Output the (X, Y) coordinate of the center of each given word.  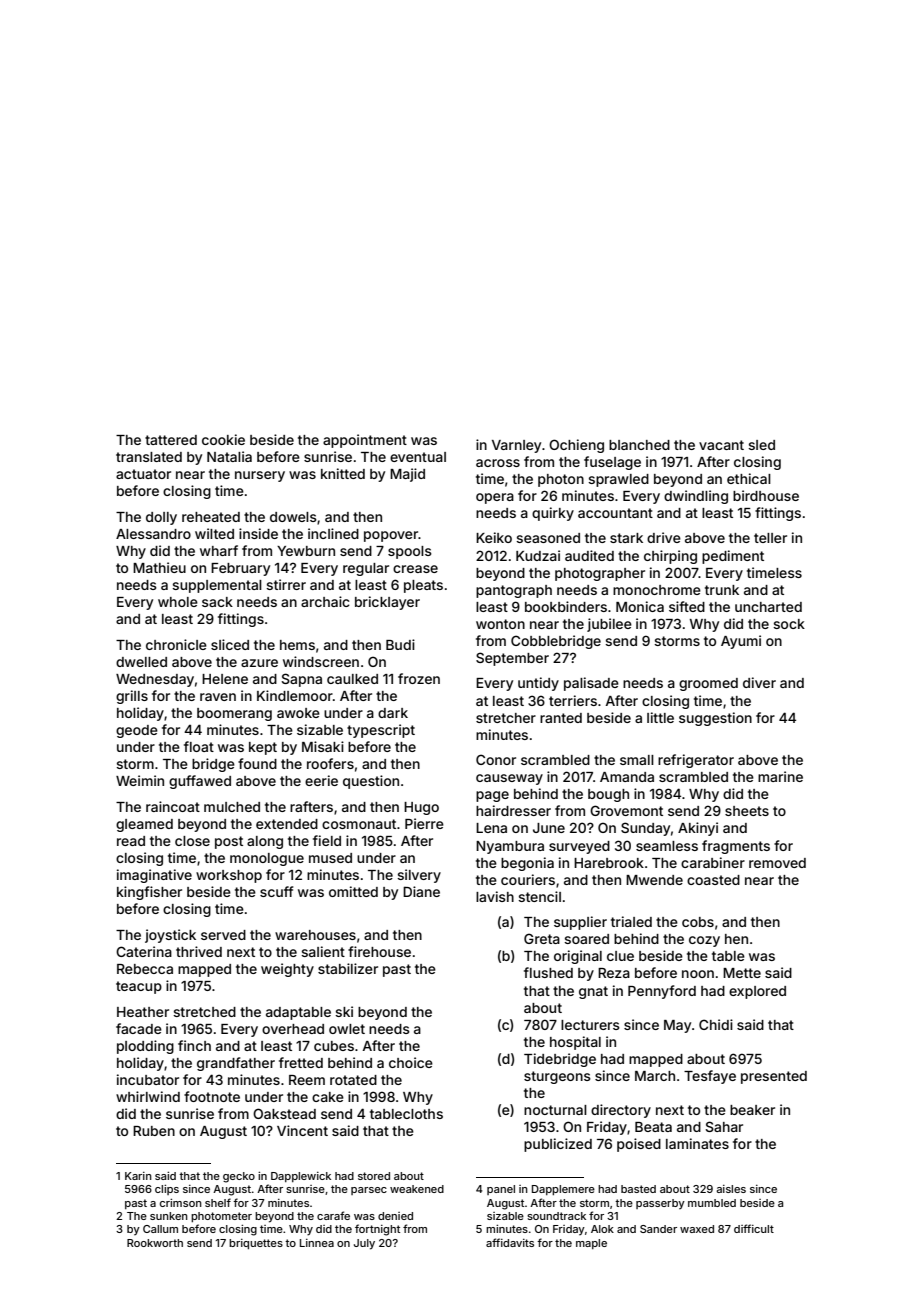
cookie (223, 439)
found (257, 763)
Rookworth (155, 1243)
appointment (365, 441)
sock (789, 624)
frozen (419, 678)
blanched (639, 445)
